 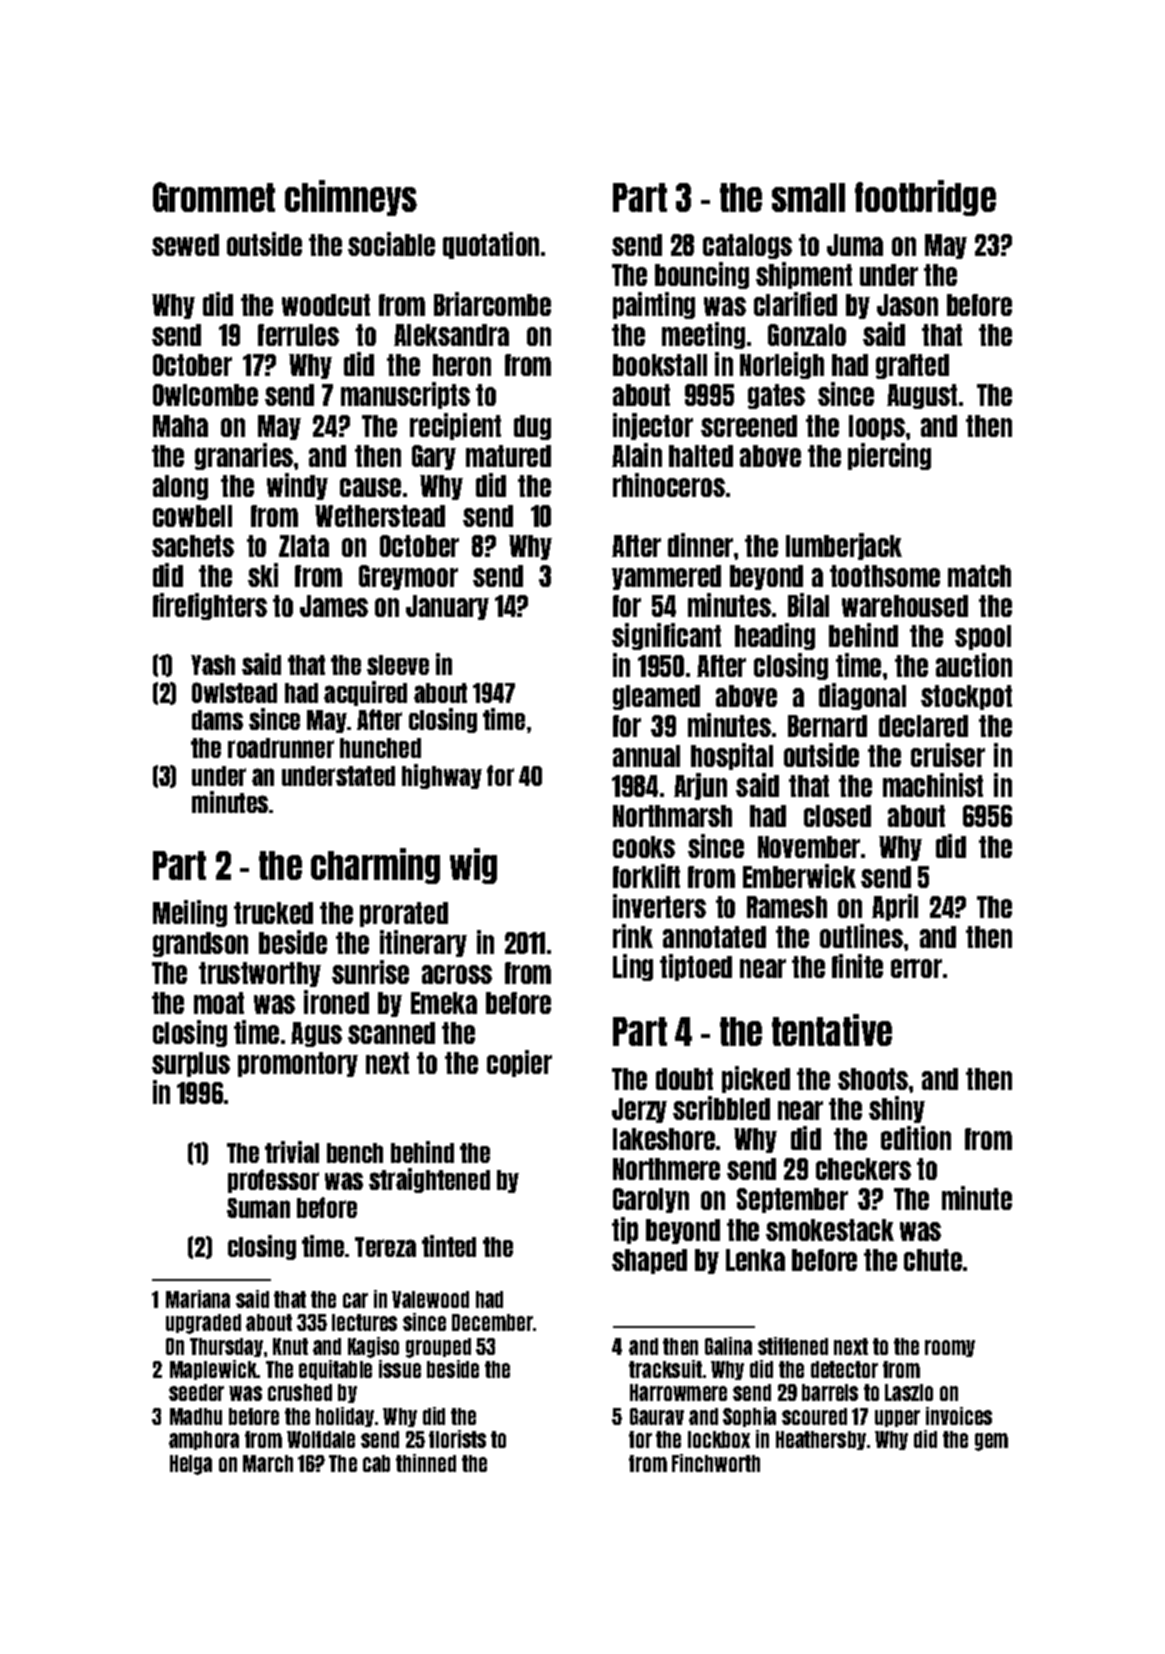 I want to click on small, so click(x=808, y=197).
